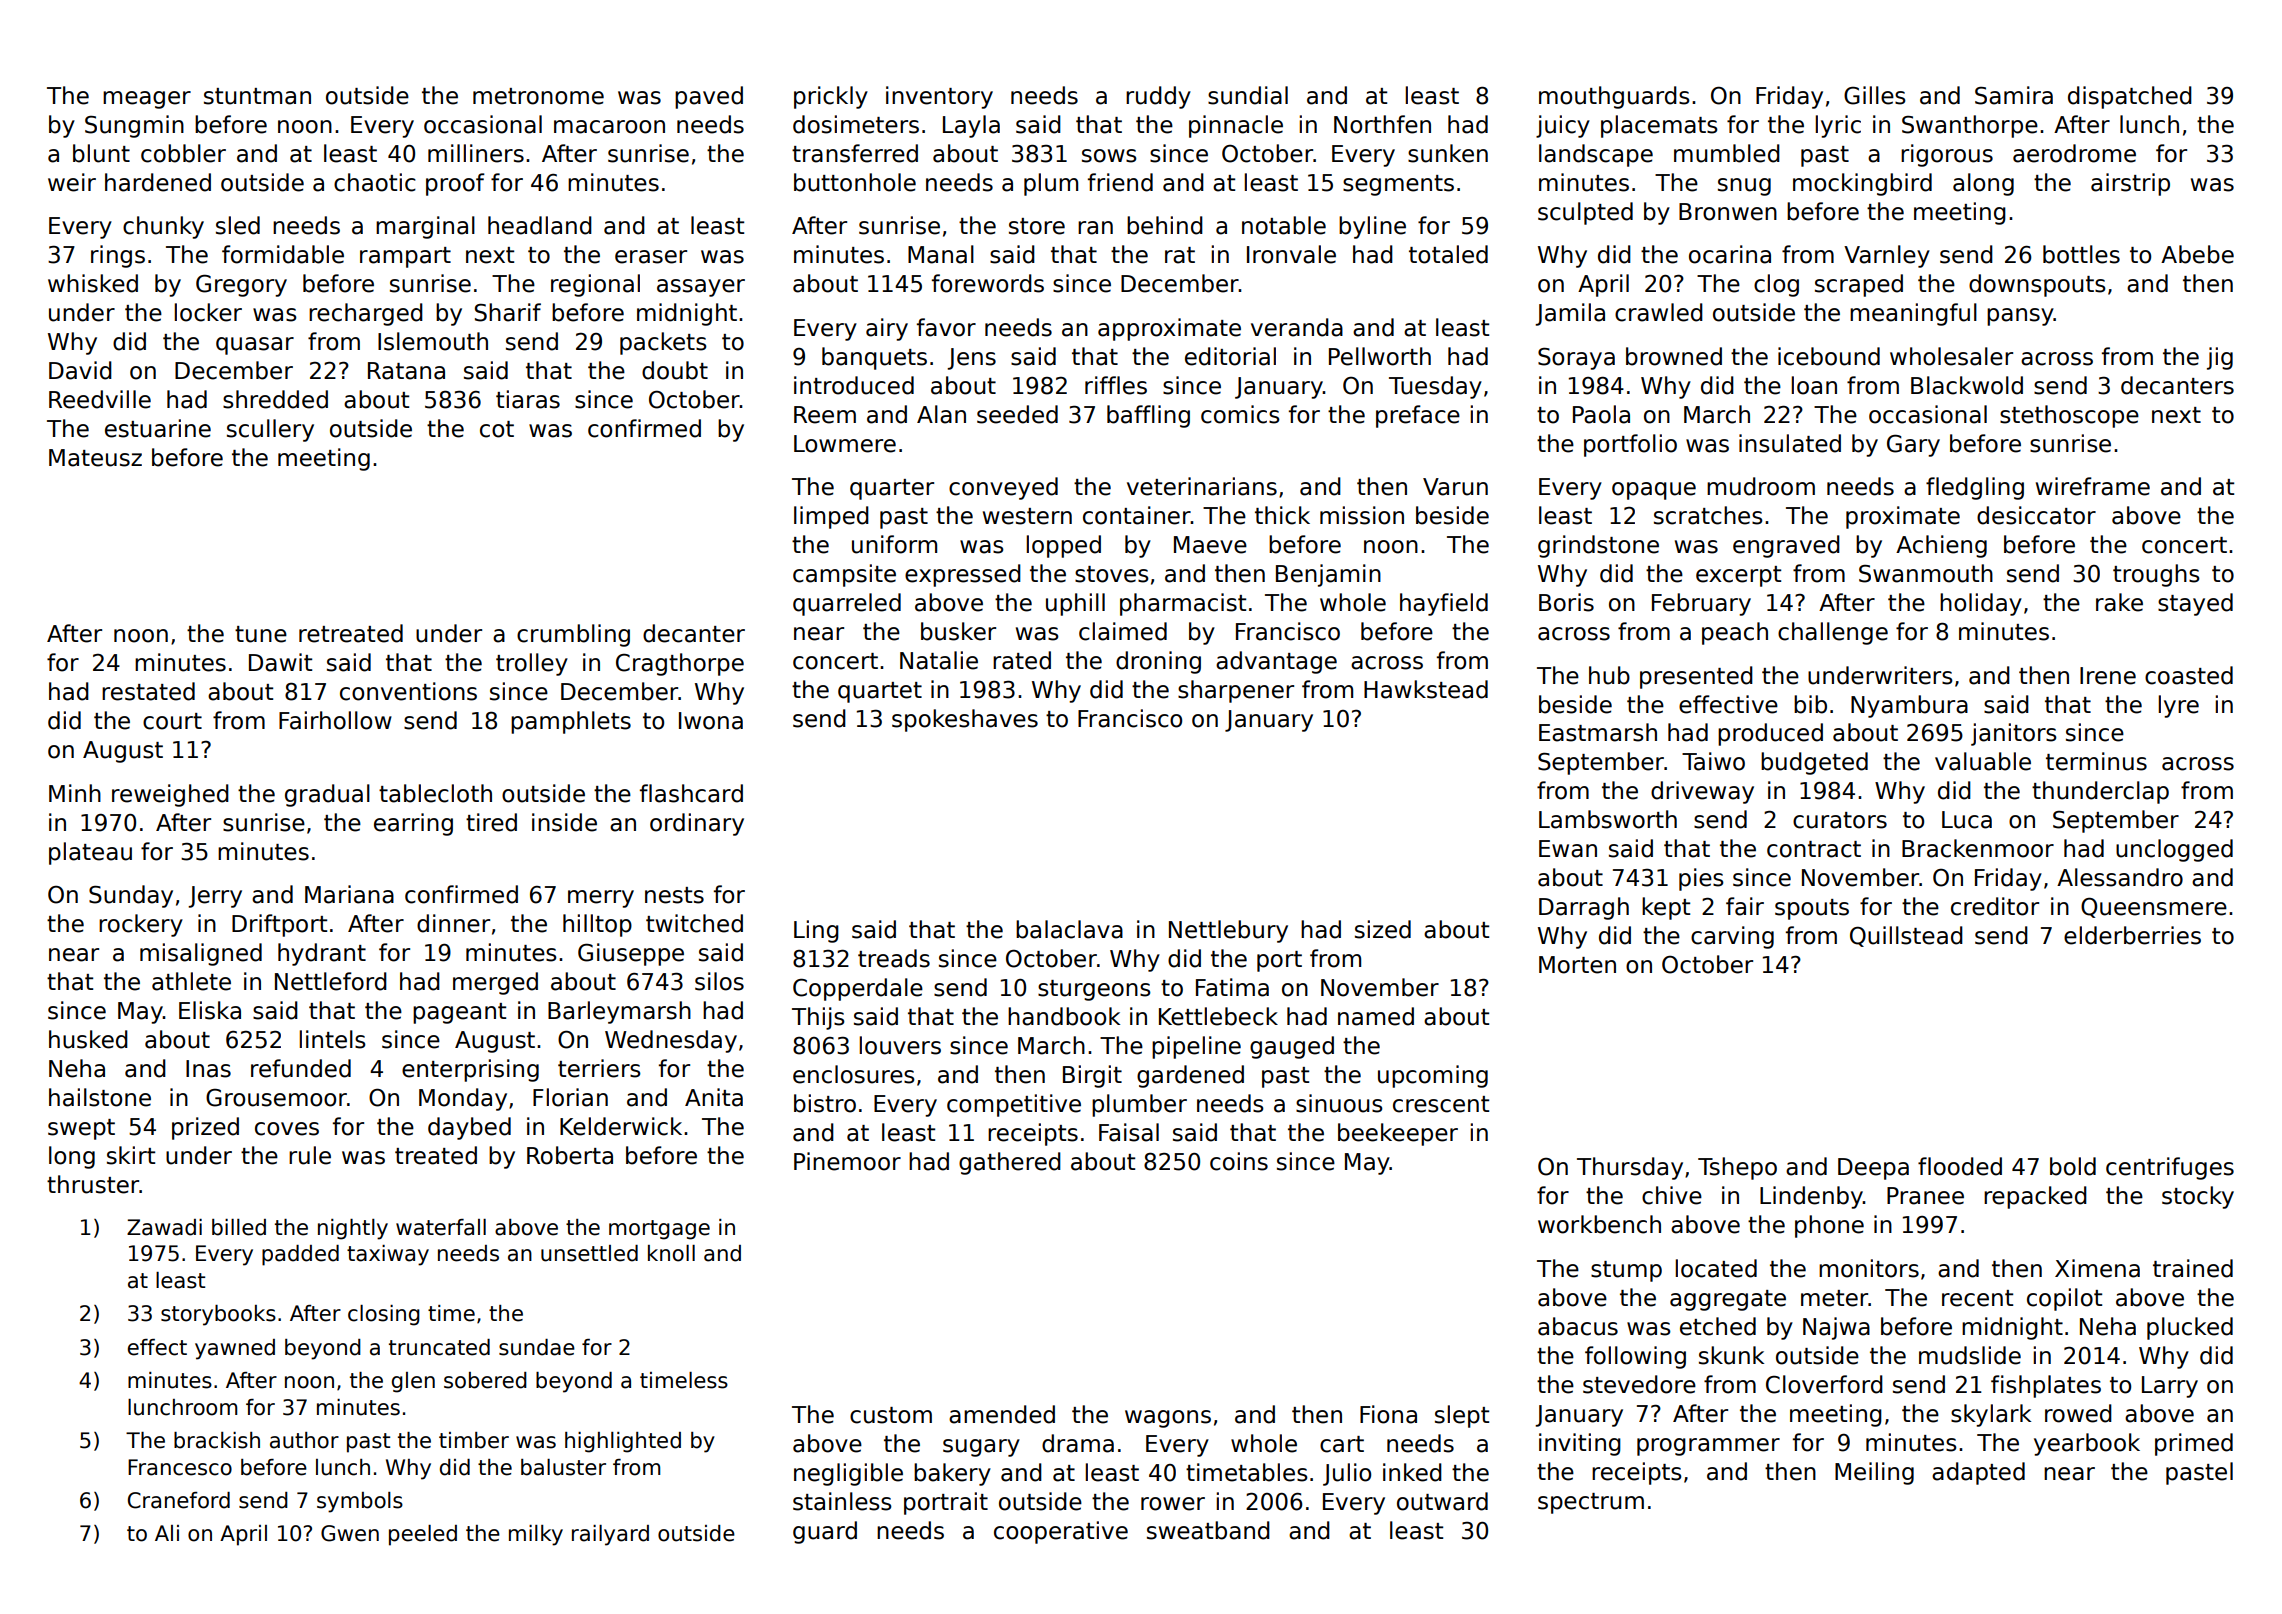 The image size is (2282, 1614). I want to click on timber, so click(474, 1440).
